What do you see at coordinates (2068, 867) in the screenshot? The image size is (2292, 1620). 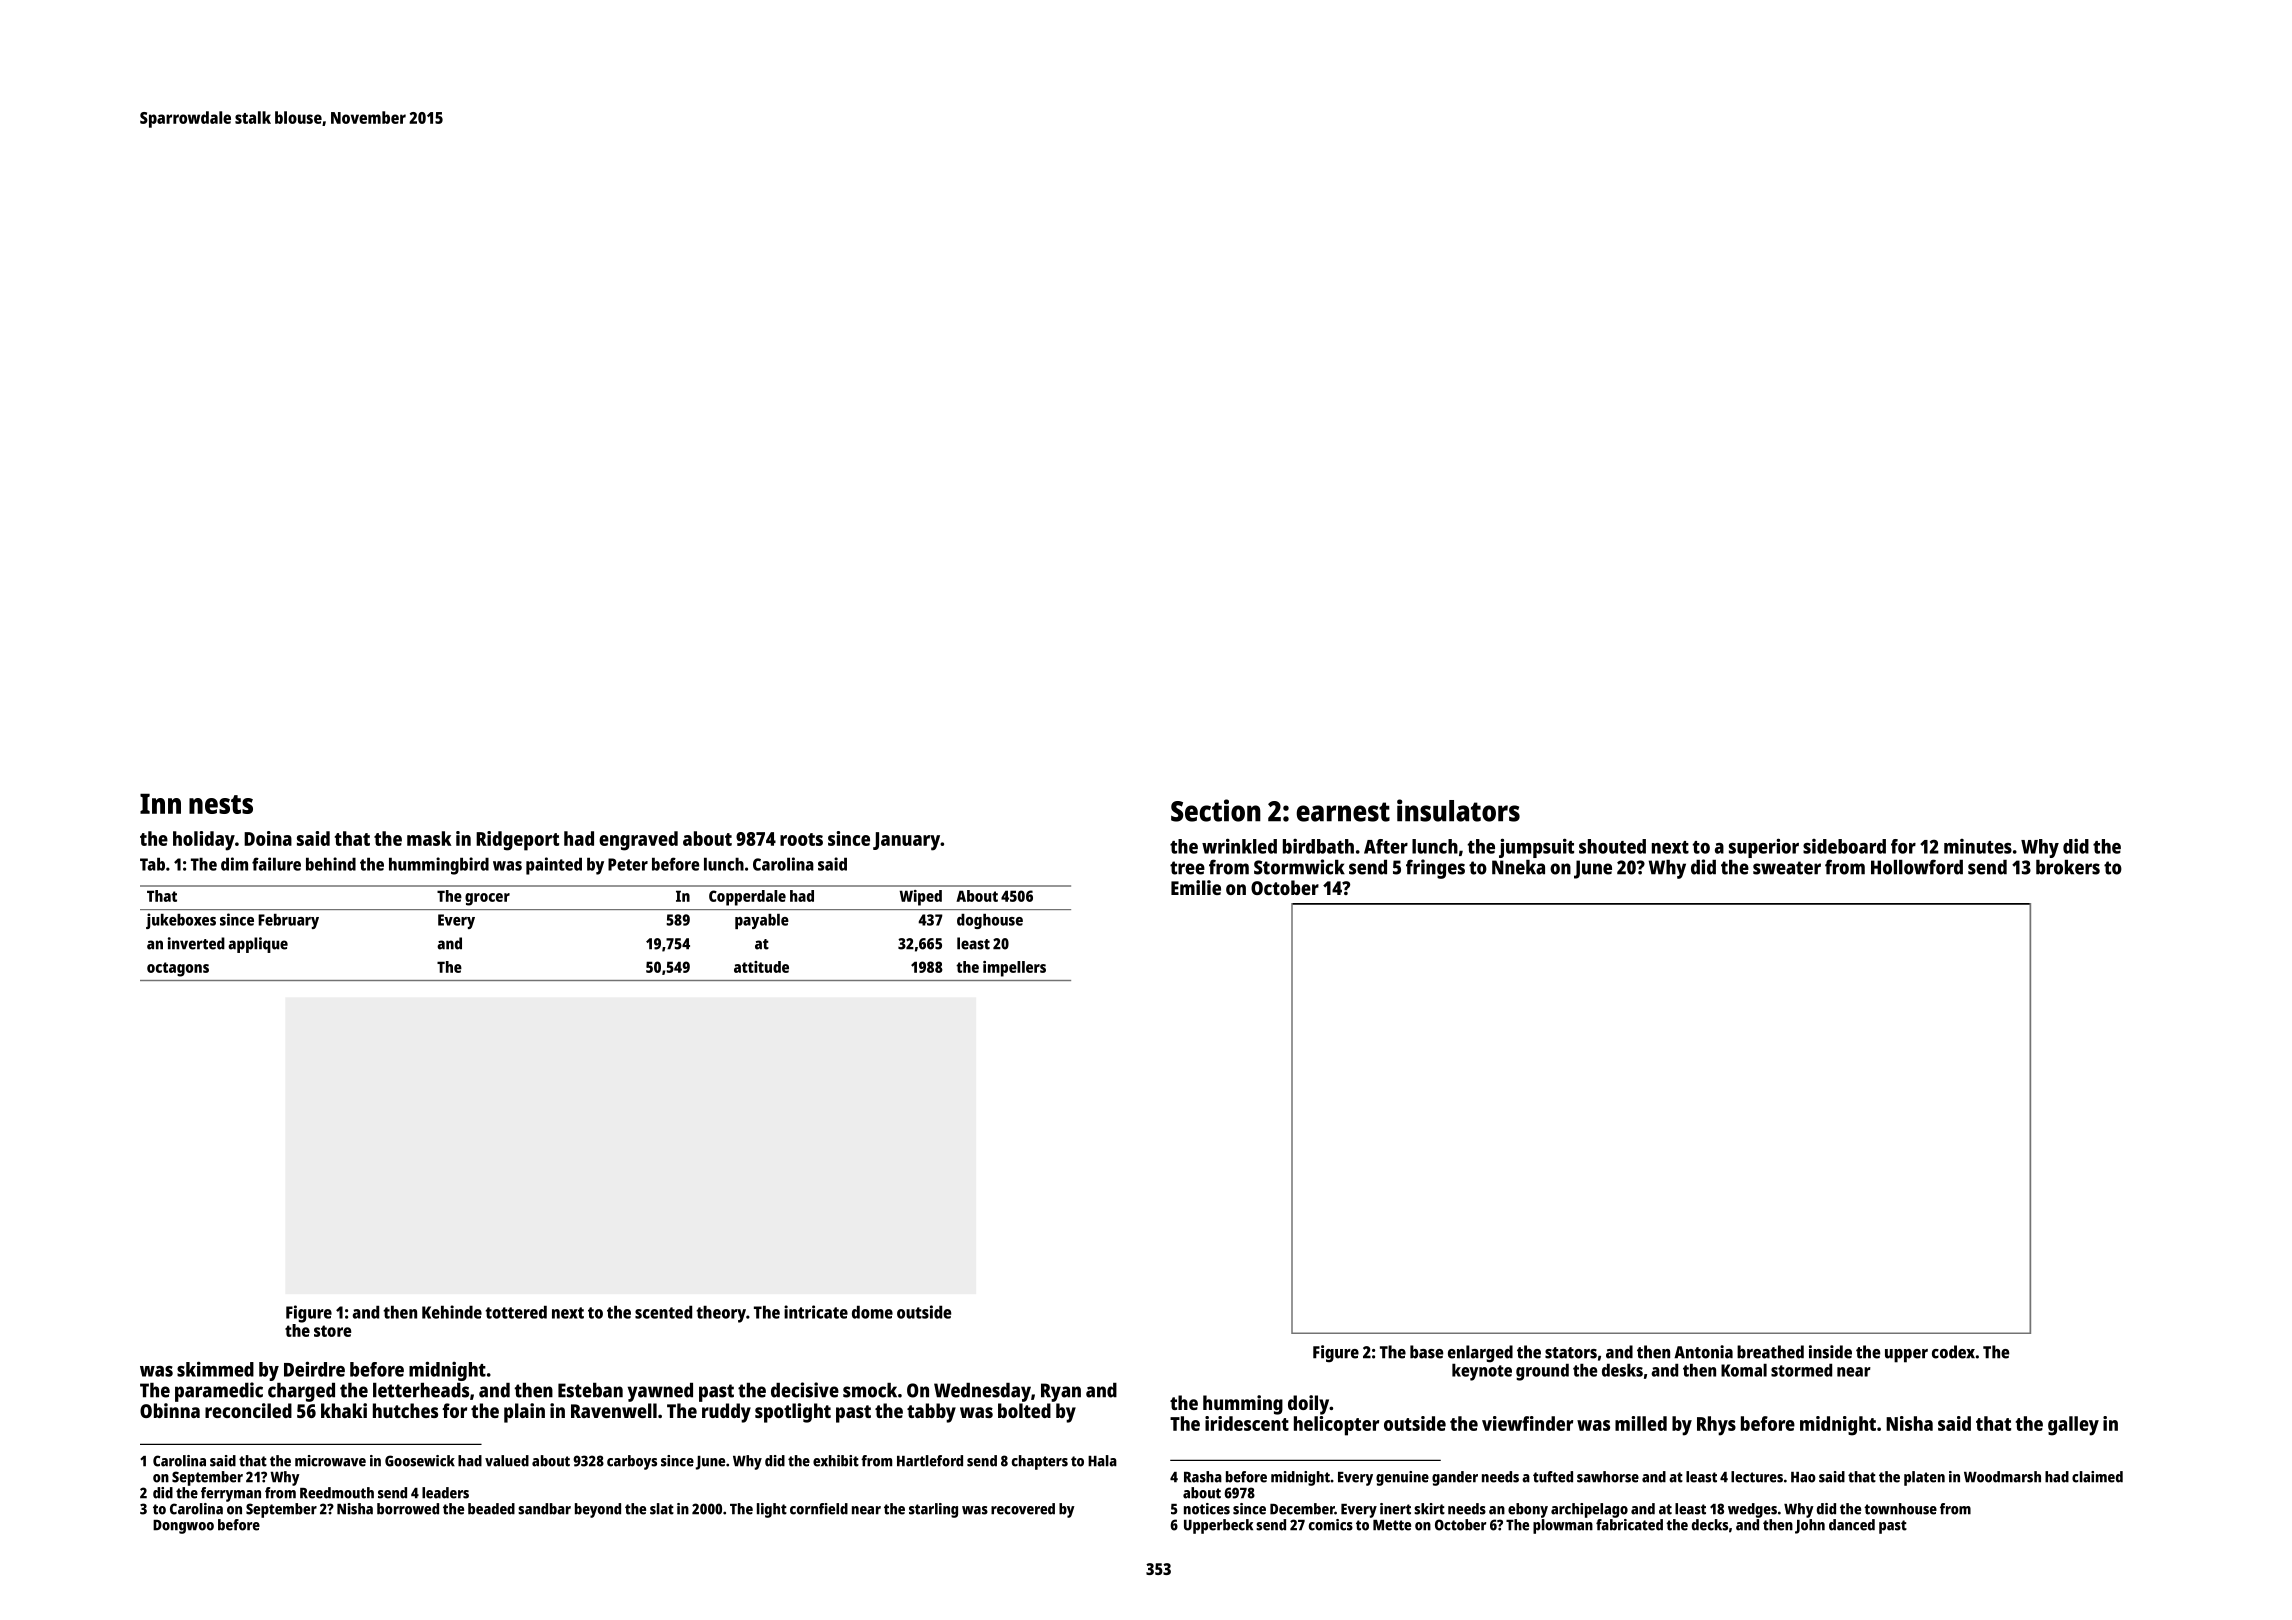 I see `brokers` at bounding box center [2068, 867].
